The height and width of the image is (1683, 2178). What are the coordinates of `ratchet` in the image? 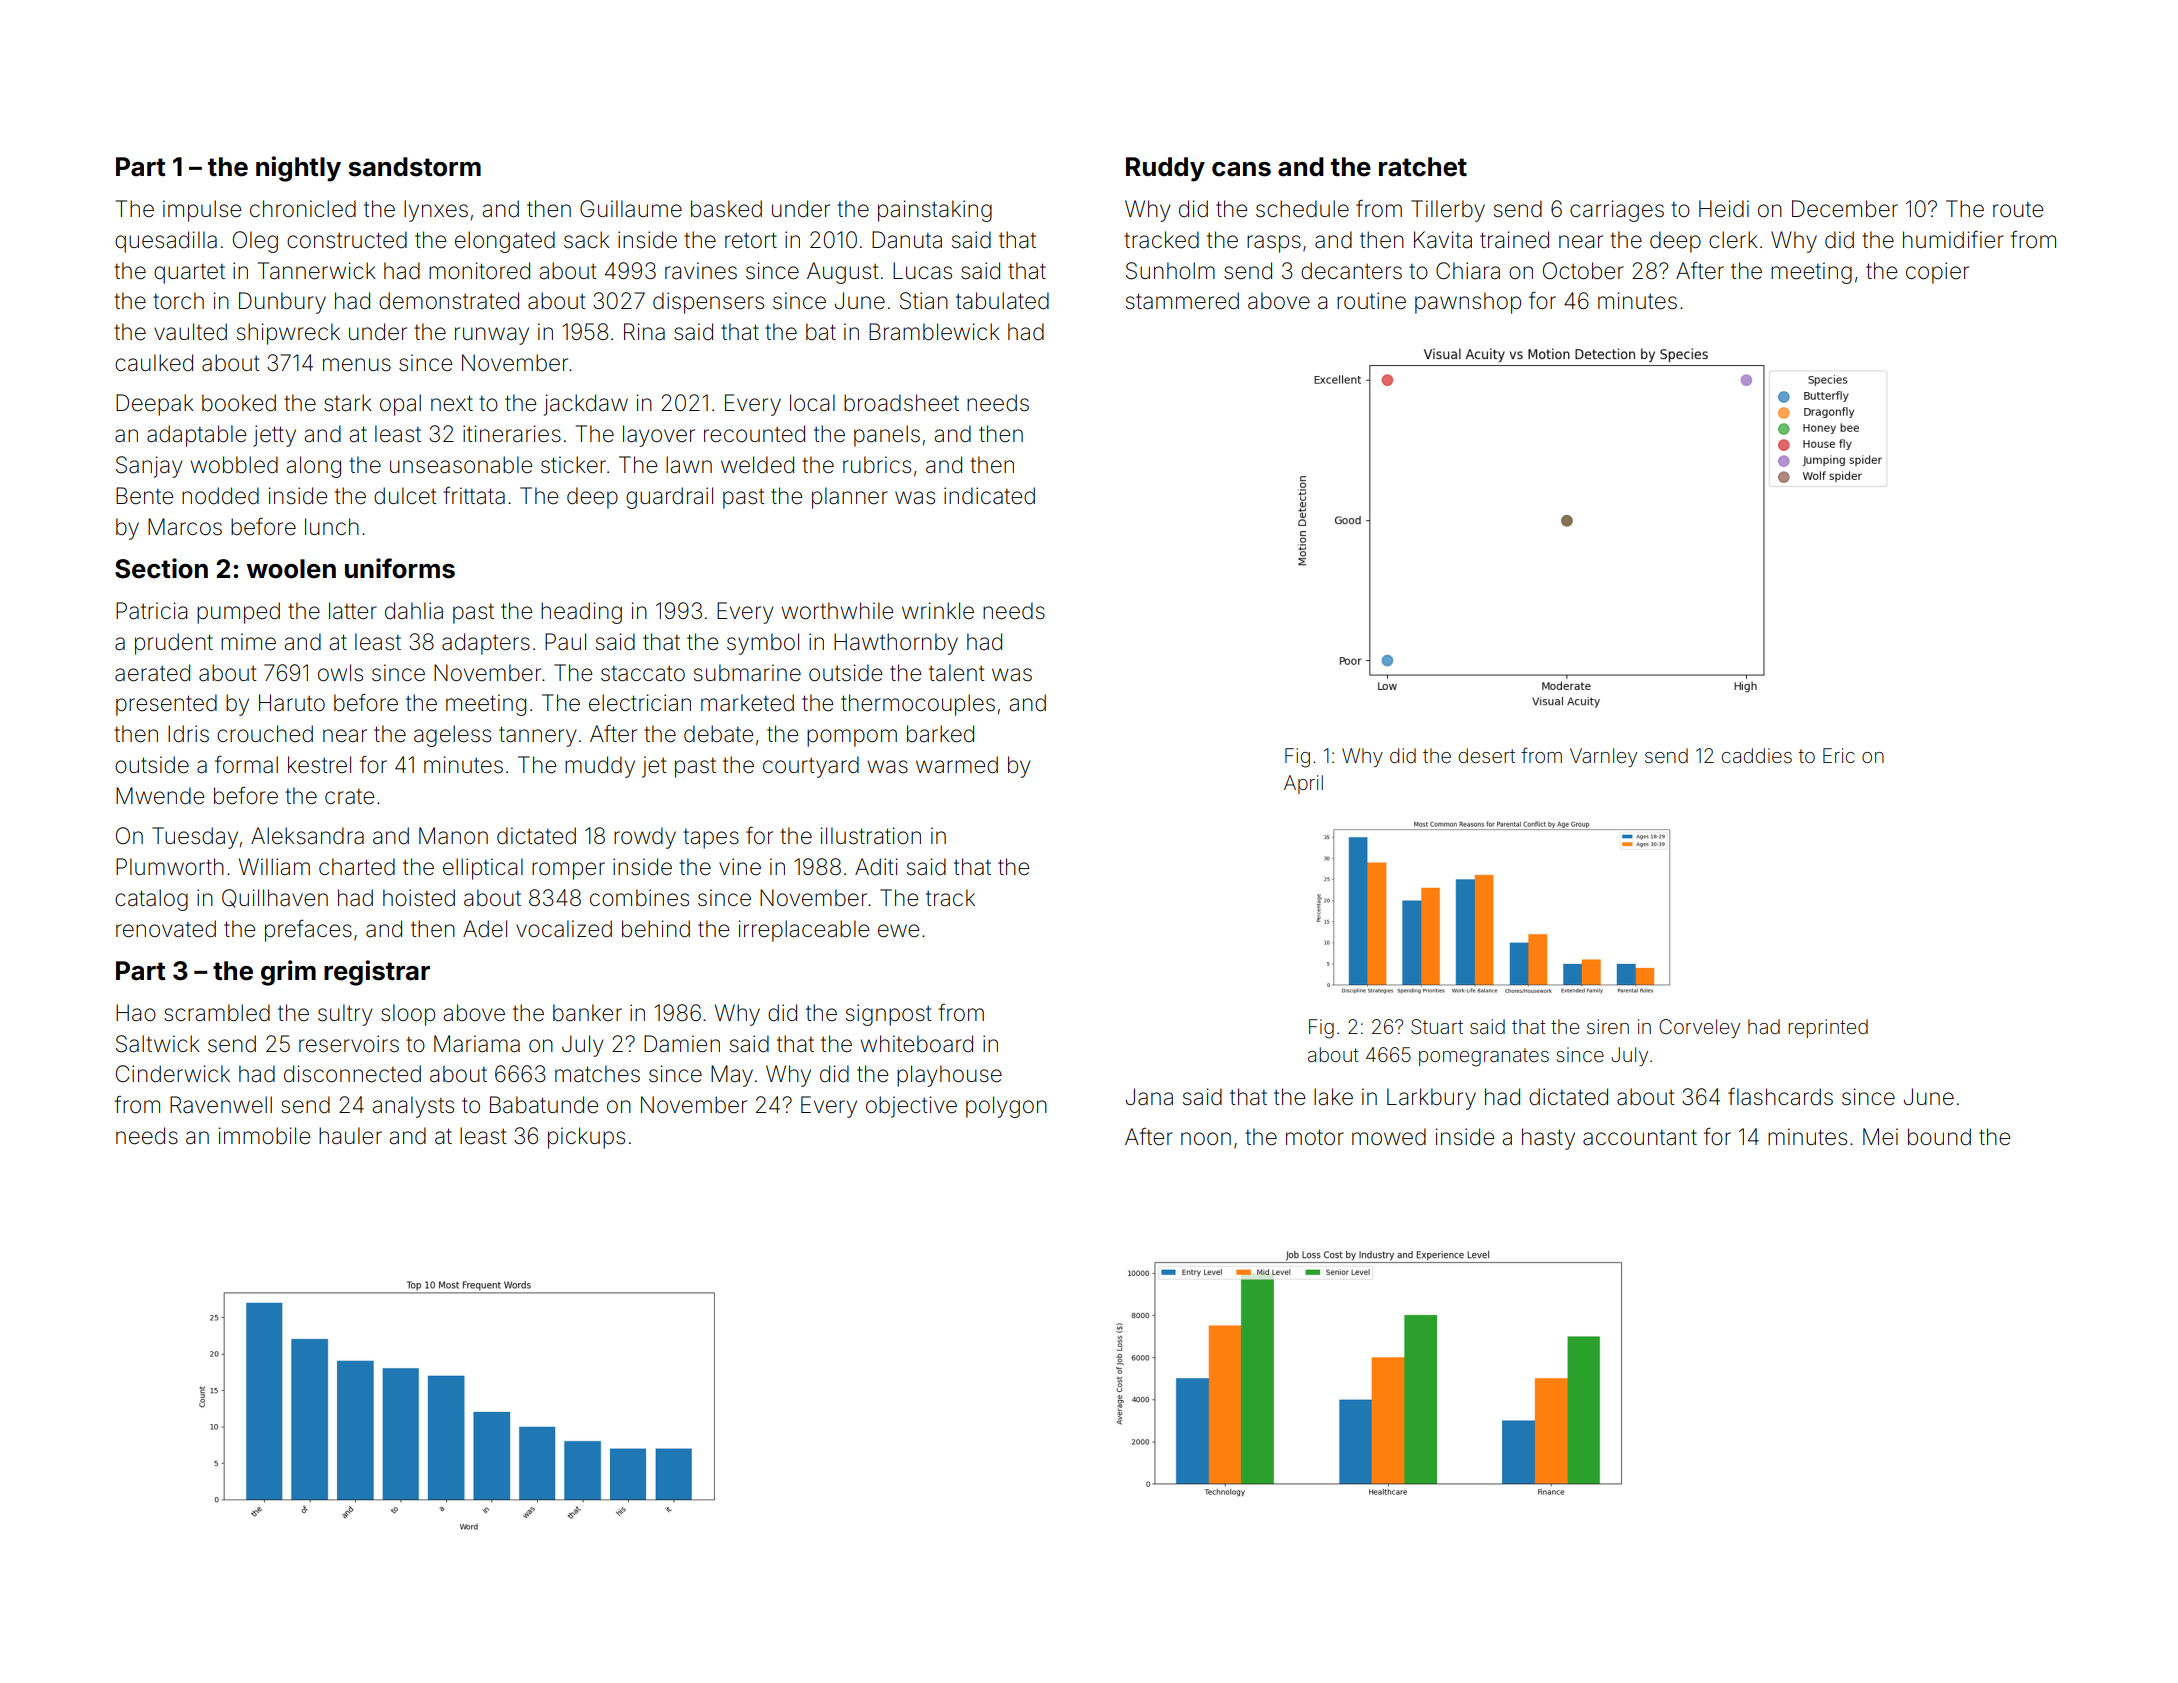 It's located at (1423, 167).
